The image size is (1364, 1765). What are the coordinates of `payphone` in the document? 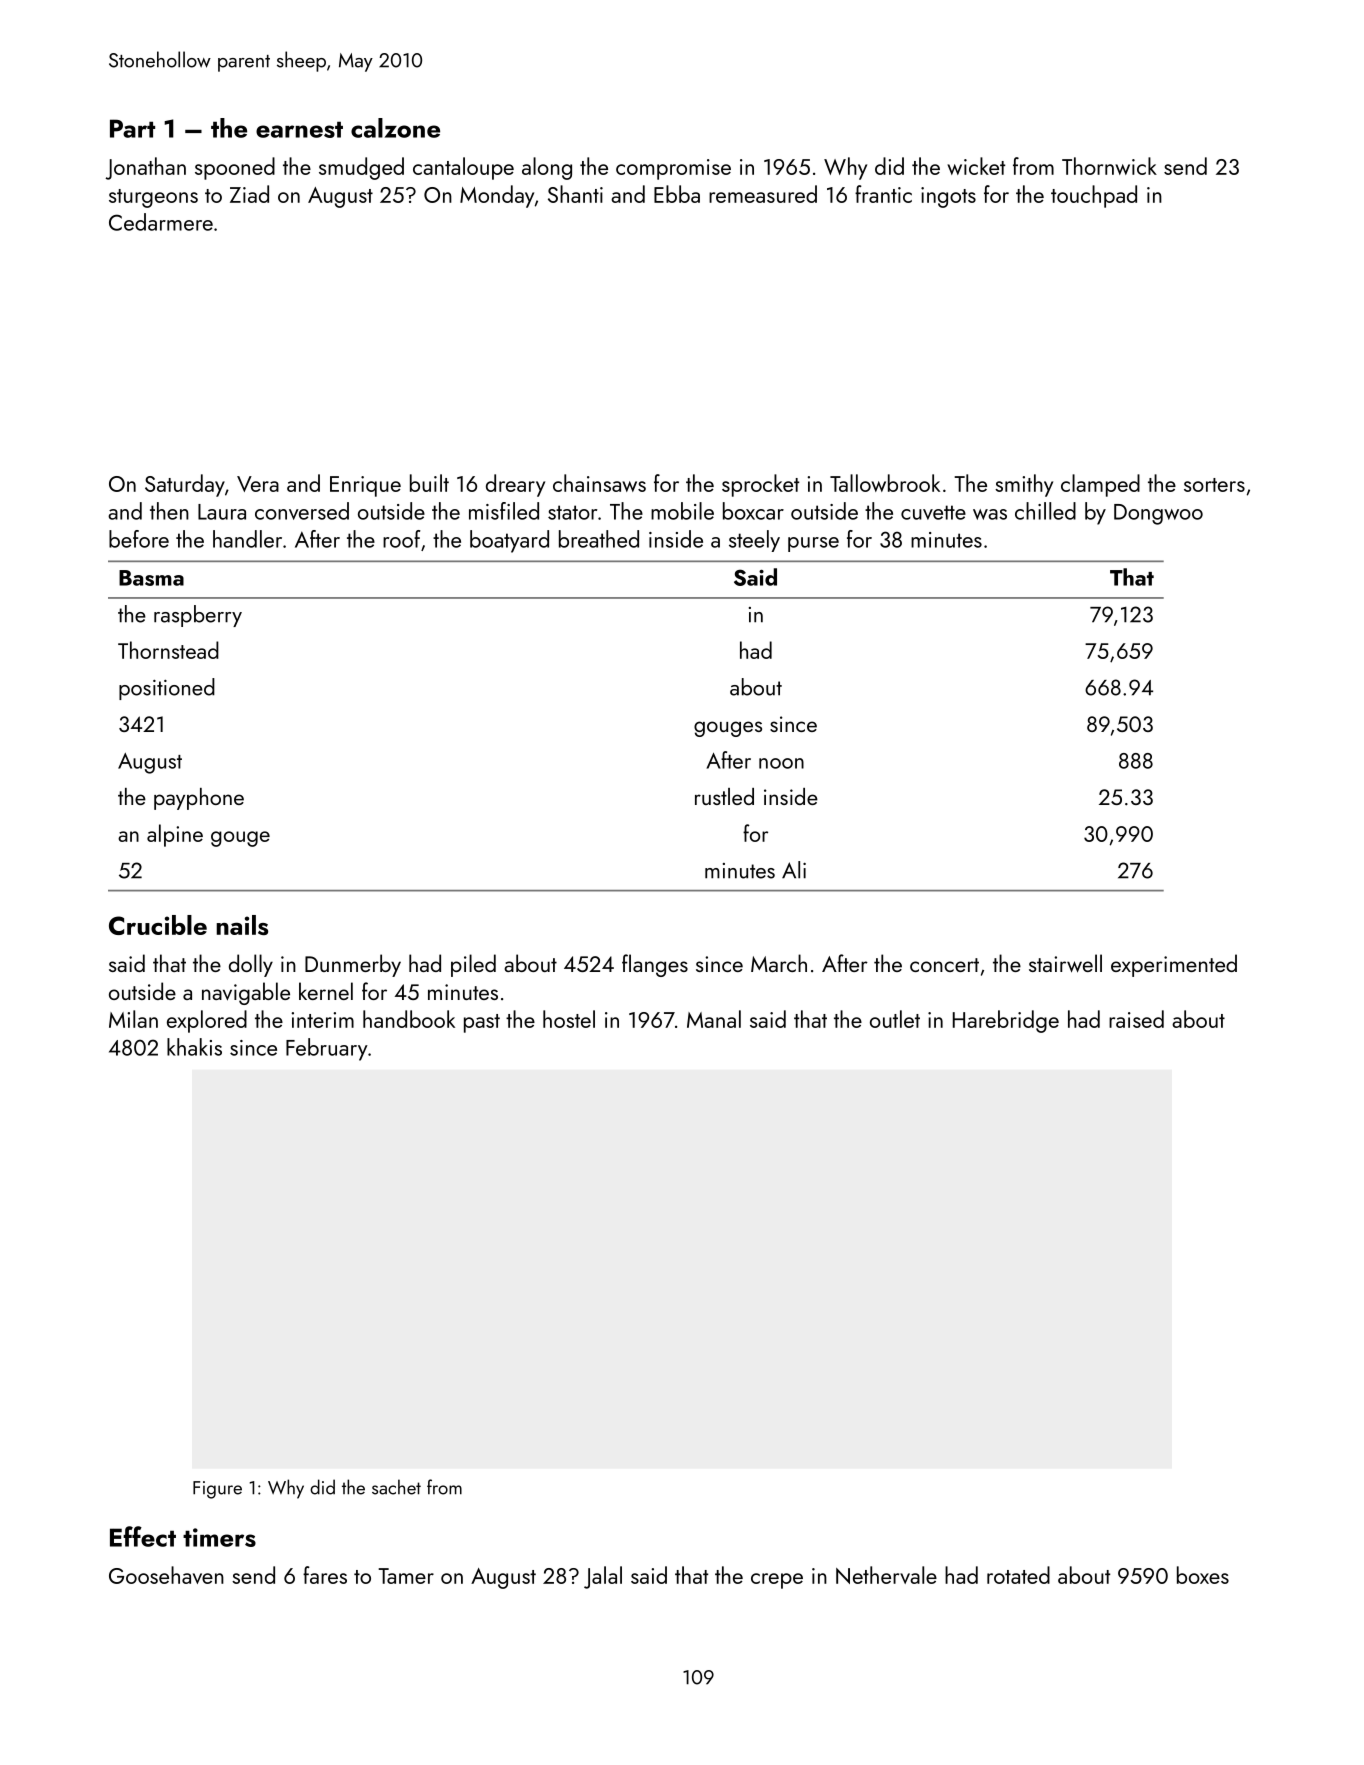 It's located at (199, 799).
